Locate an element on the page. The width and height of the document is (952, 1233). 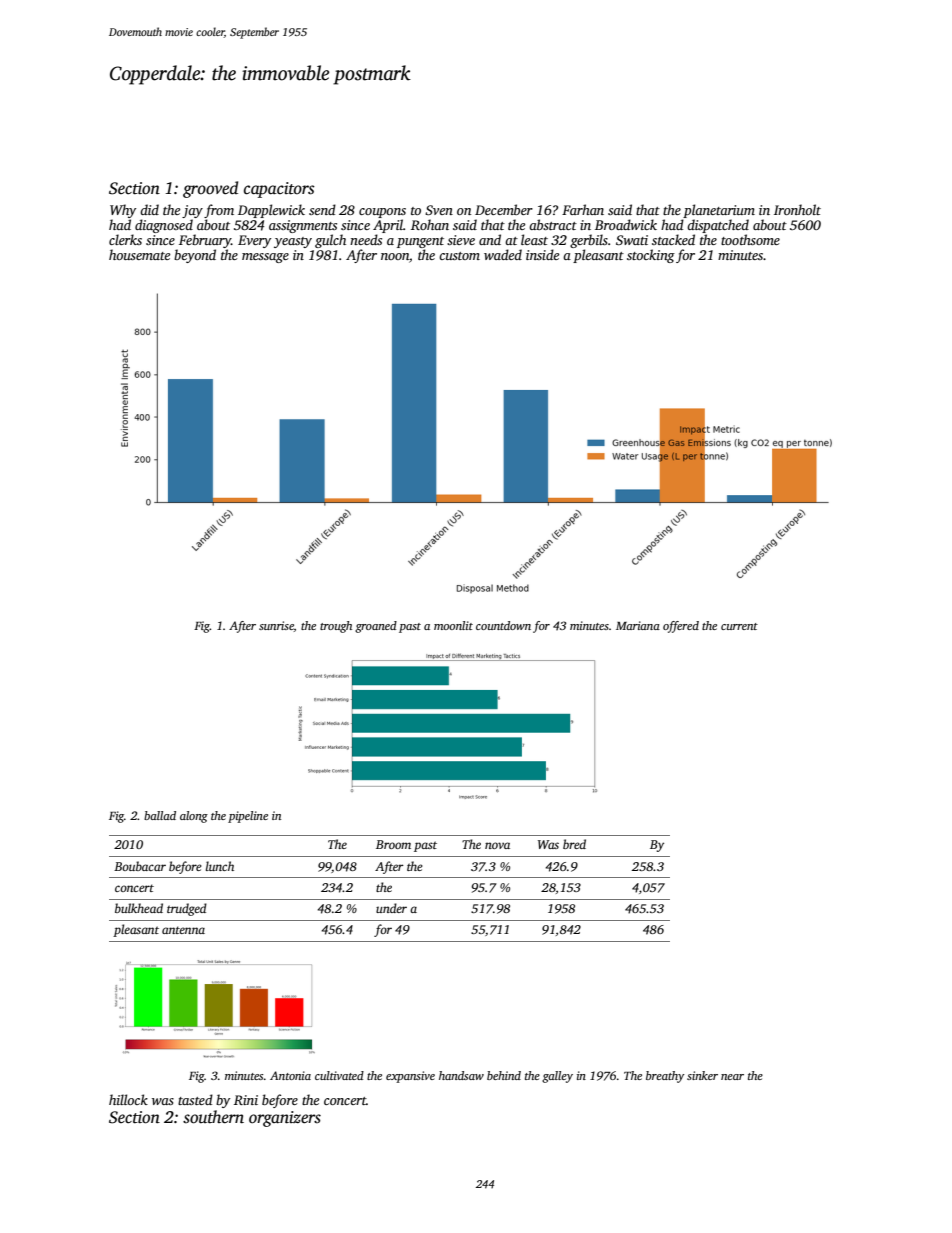
dispatched is located at coordinates (718, 226).
